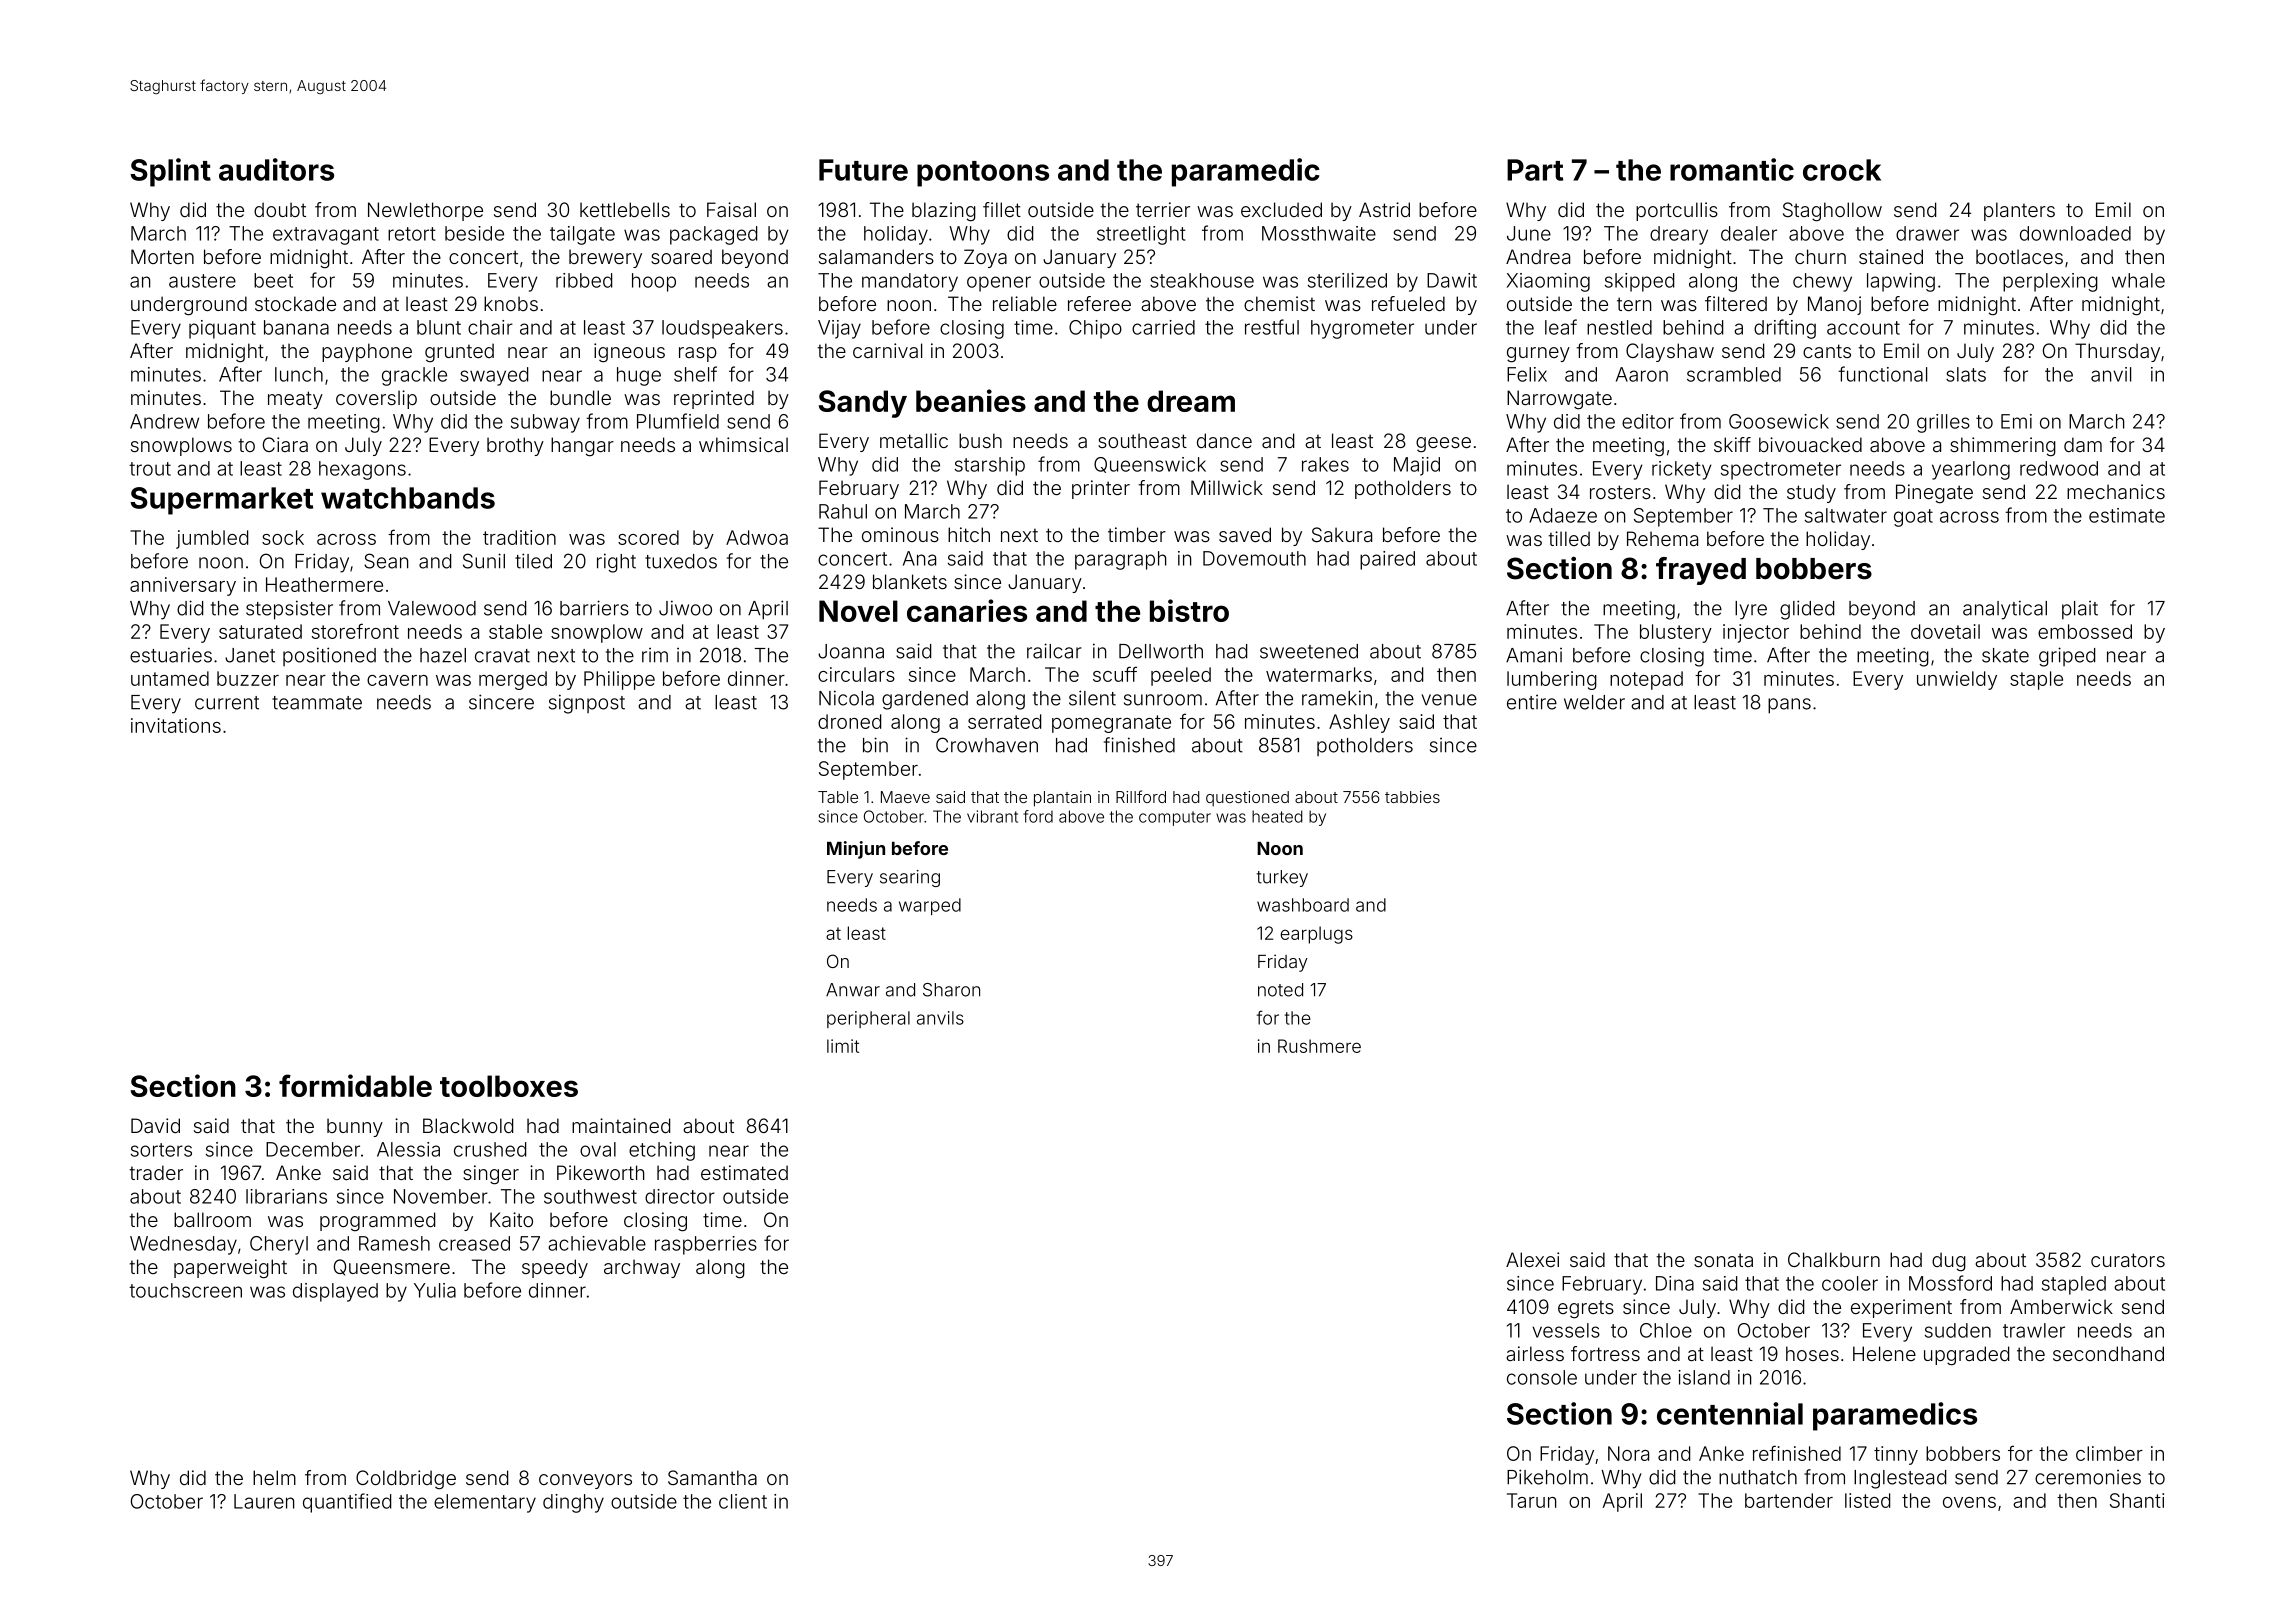  Describe the element at coordinates (170, 172) in the screenshot. I see `Splint` at that location.
